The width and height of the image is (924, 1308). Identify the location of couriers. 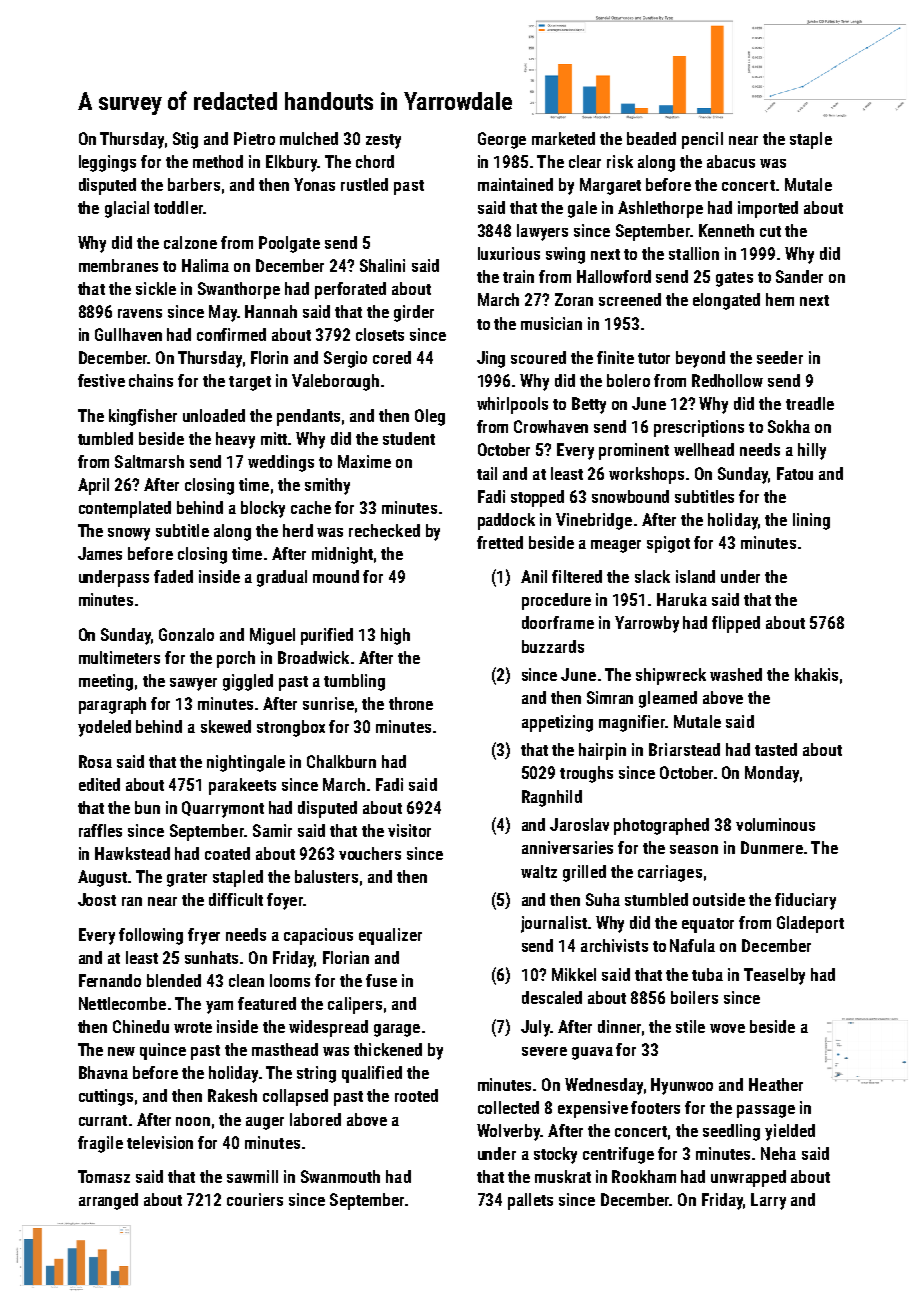
(255, 1199).
